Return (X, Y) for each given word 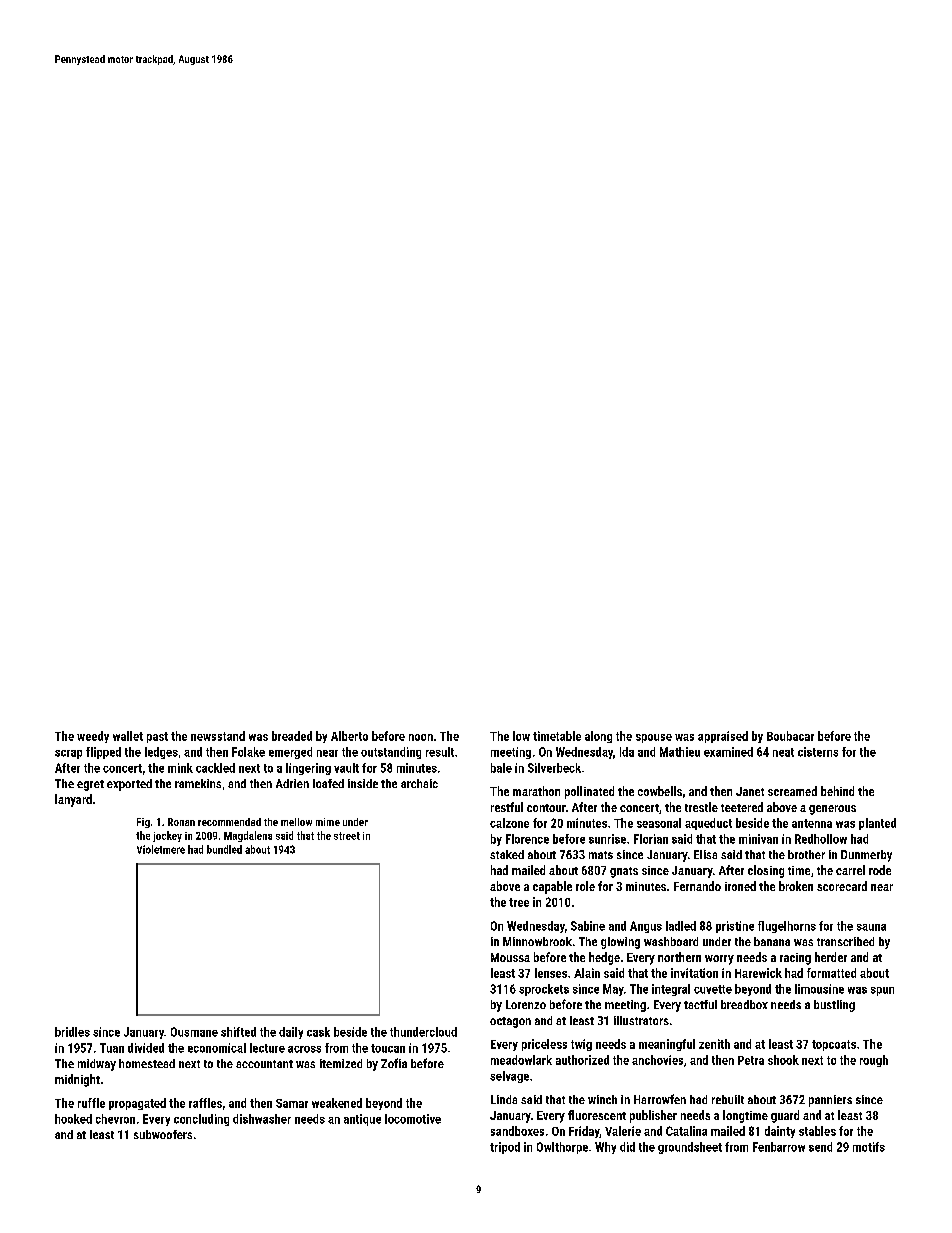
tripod (505, 1148)
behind (837, 791)
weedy (93, 737)
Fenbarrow (779, 1147)
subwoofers (163, 1134)
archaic (419, 783)
